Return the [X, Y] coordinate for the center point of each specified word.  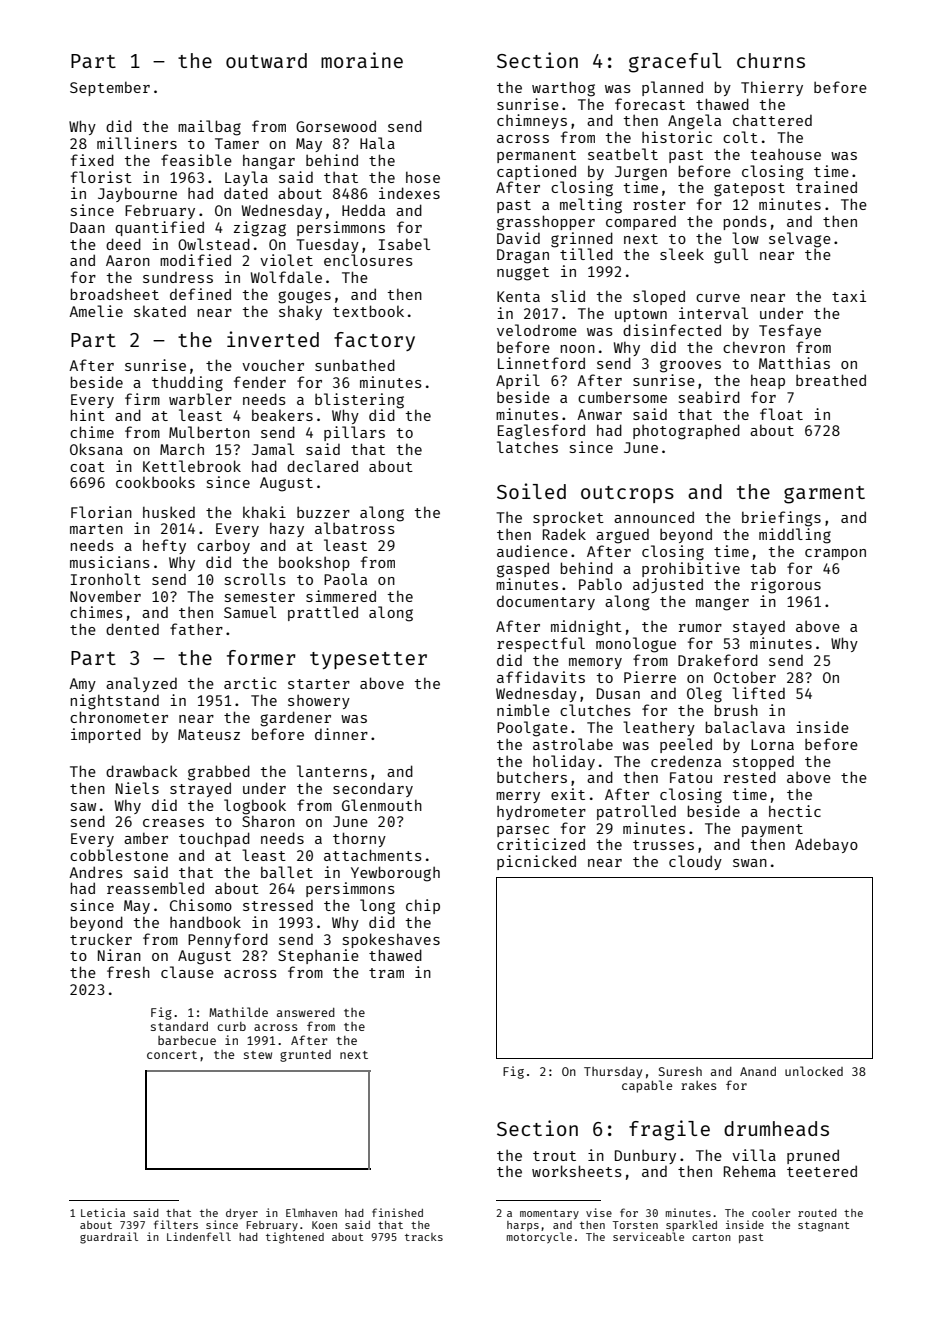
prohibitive [691, 569]
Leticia [103, 1212]
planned [672, 88]
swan [750, 863]
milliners [137, 143]
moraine [362, 60]
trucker [101, 939]
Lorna [772, 744]
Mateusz [209, 734]
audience [532, 551]
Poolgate [532, 729]
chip [423, 906]
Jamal [273, 449]
